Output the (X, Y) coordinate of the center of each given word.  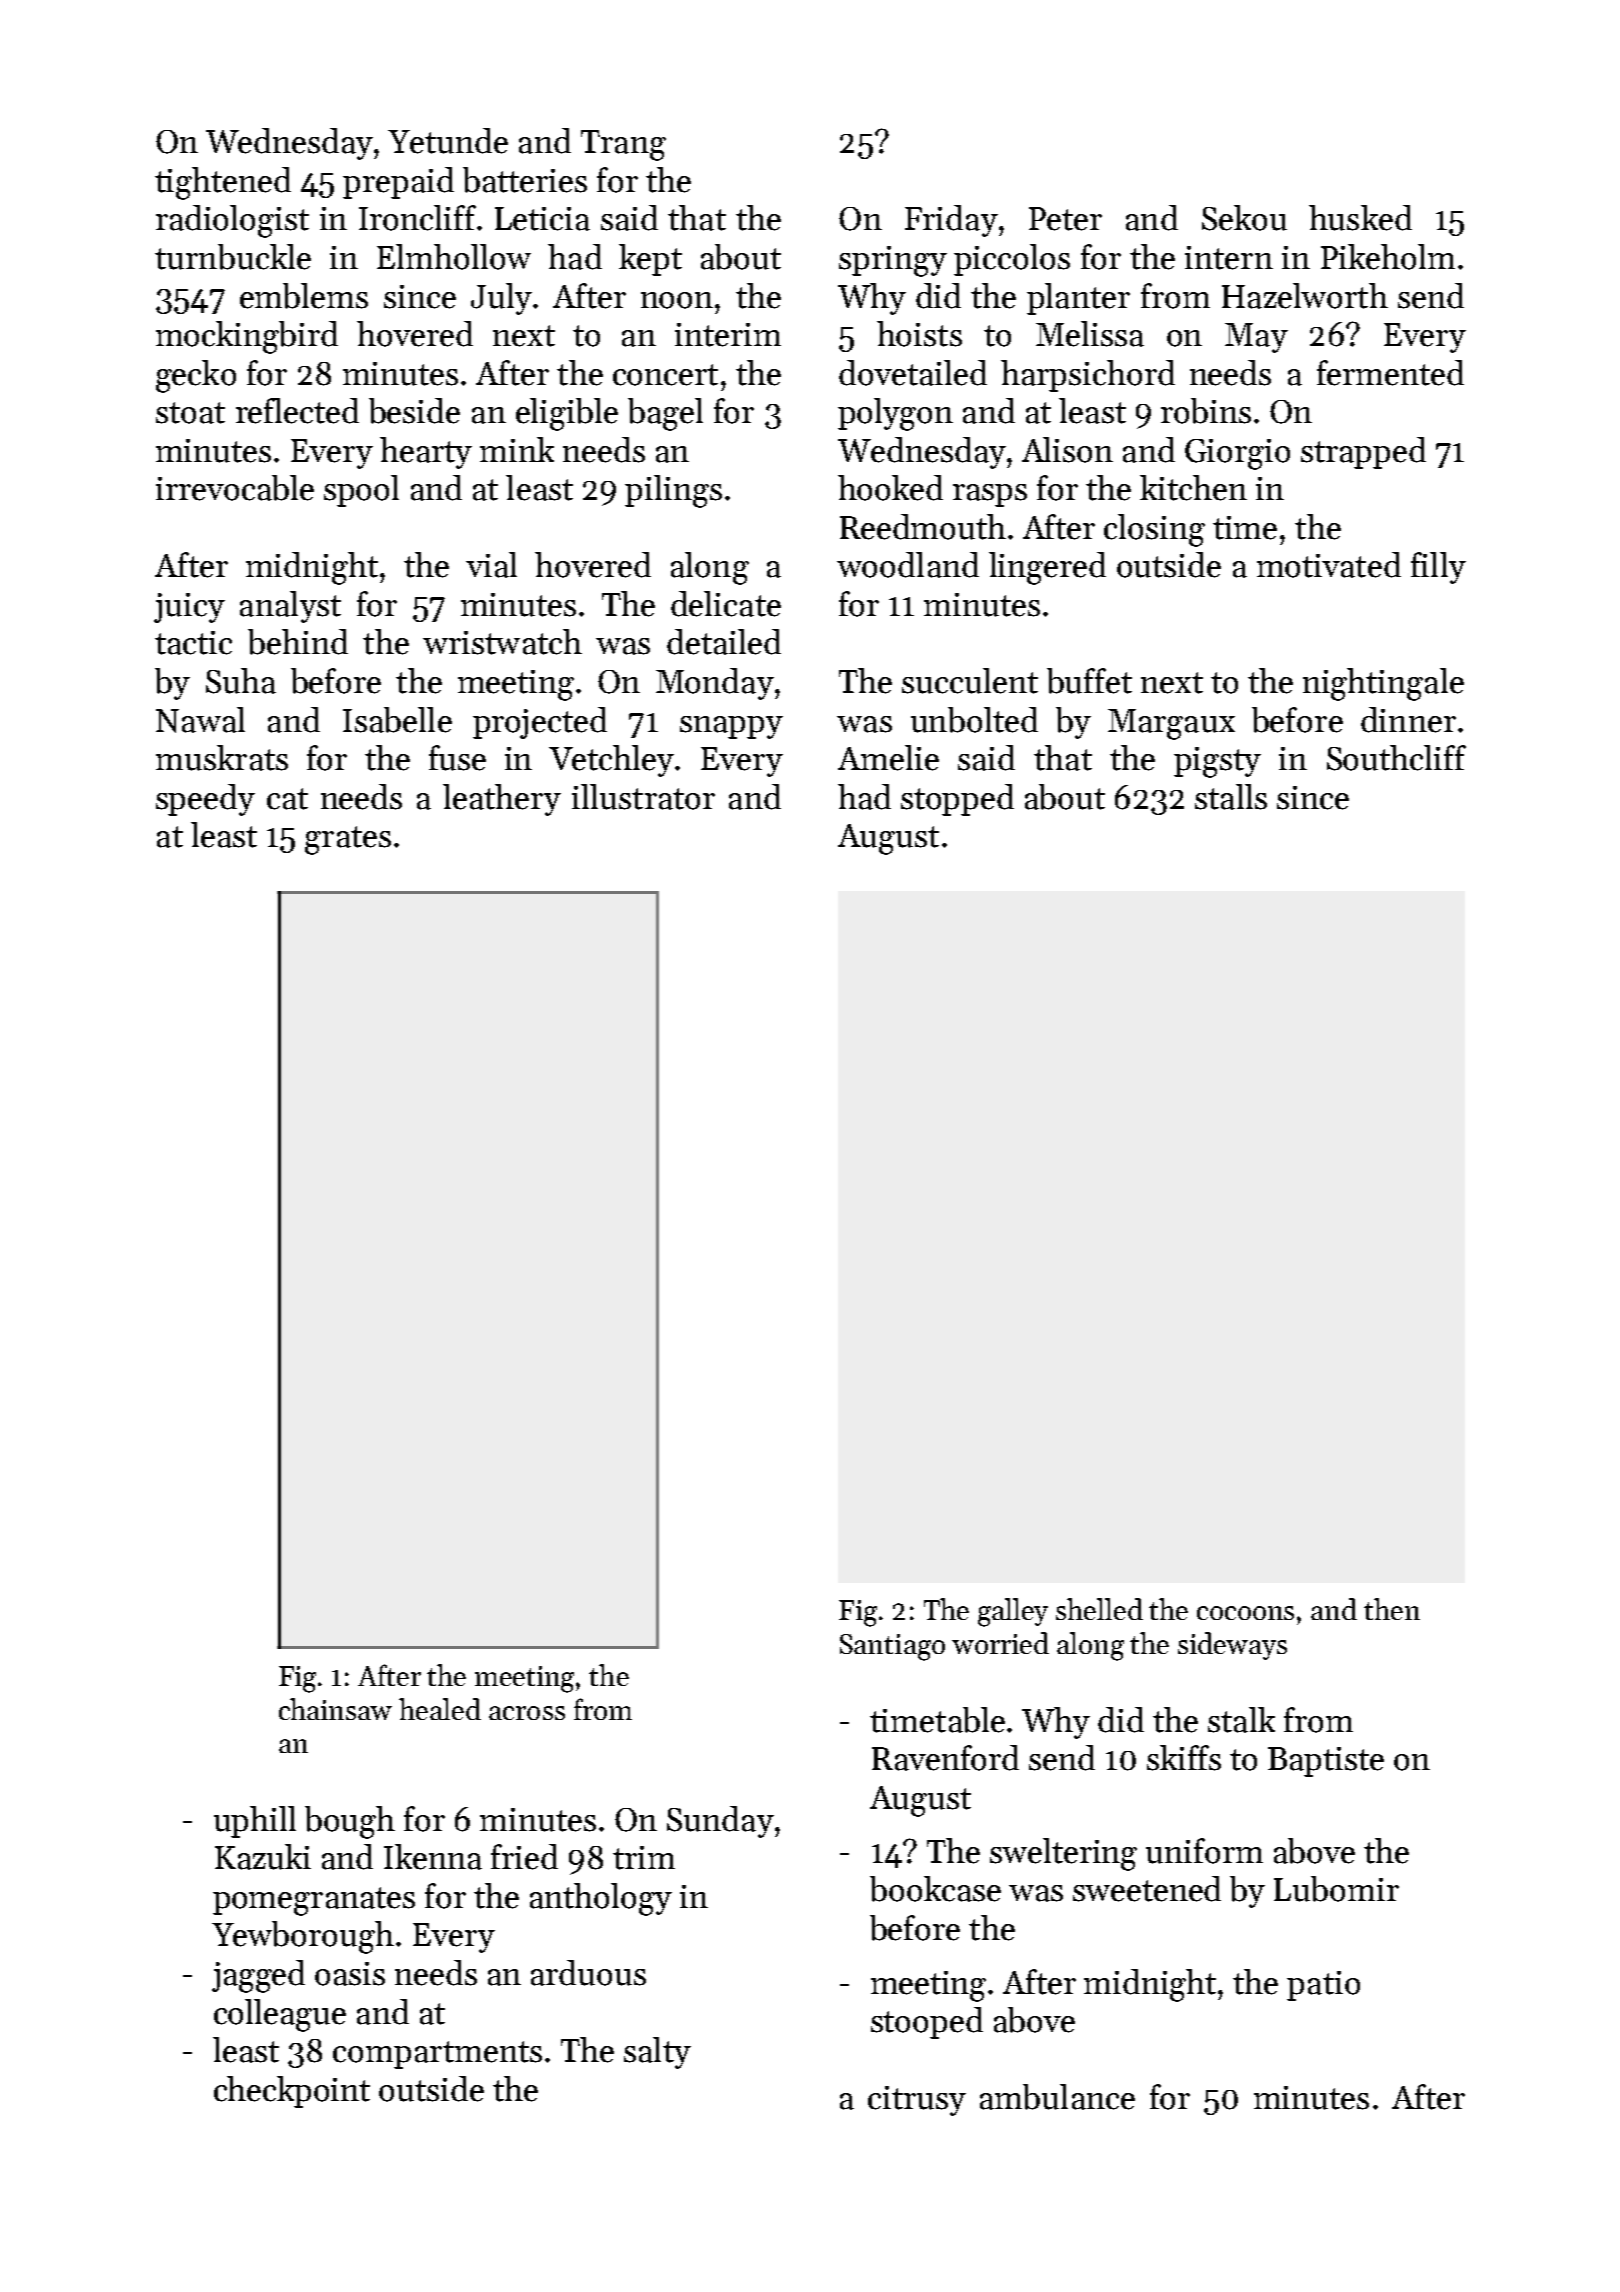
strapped (1363, 453)
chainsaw (335, 1709)
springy (893, 261)
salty (657, 2053)
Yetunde (448, 141)
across (527, 1713)
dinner (1408, 720)
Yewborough (303, 1937)
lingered (1047, 568)
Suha (241, 681)
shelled (1099, 1609)
